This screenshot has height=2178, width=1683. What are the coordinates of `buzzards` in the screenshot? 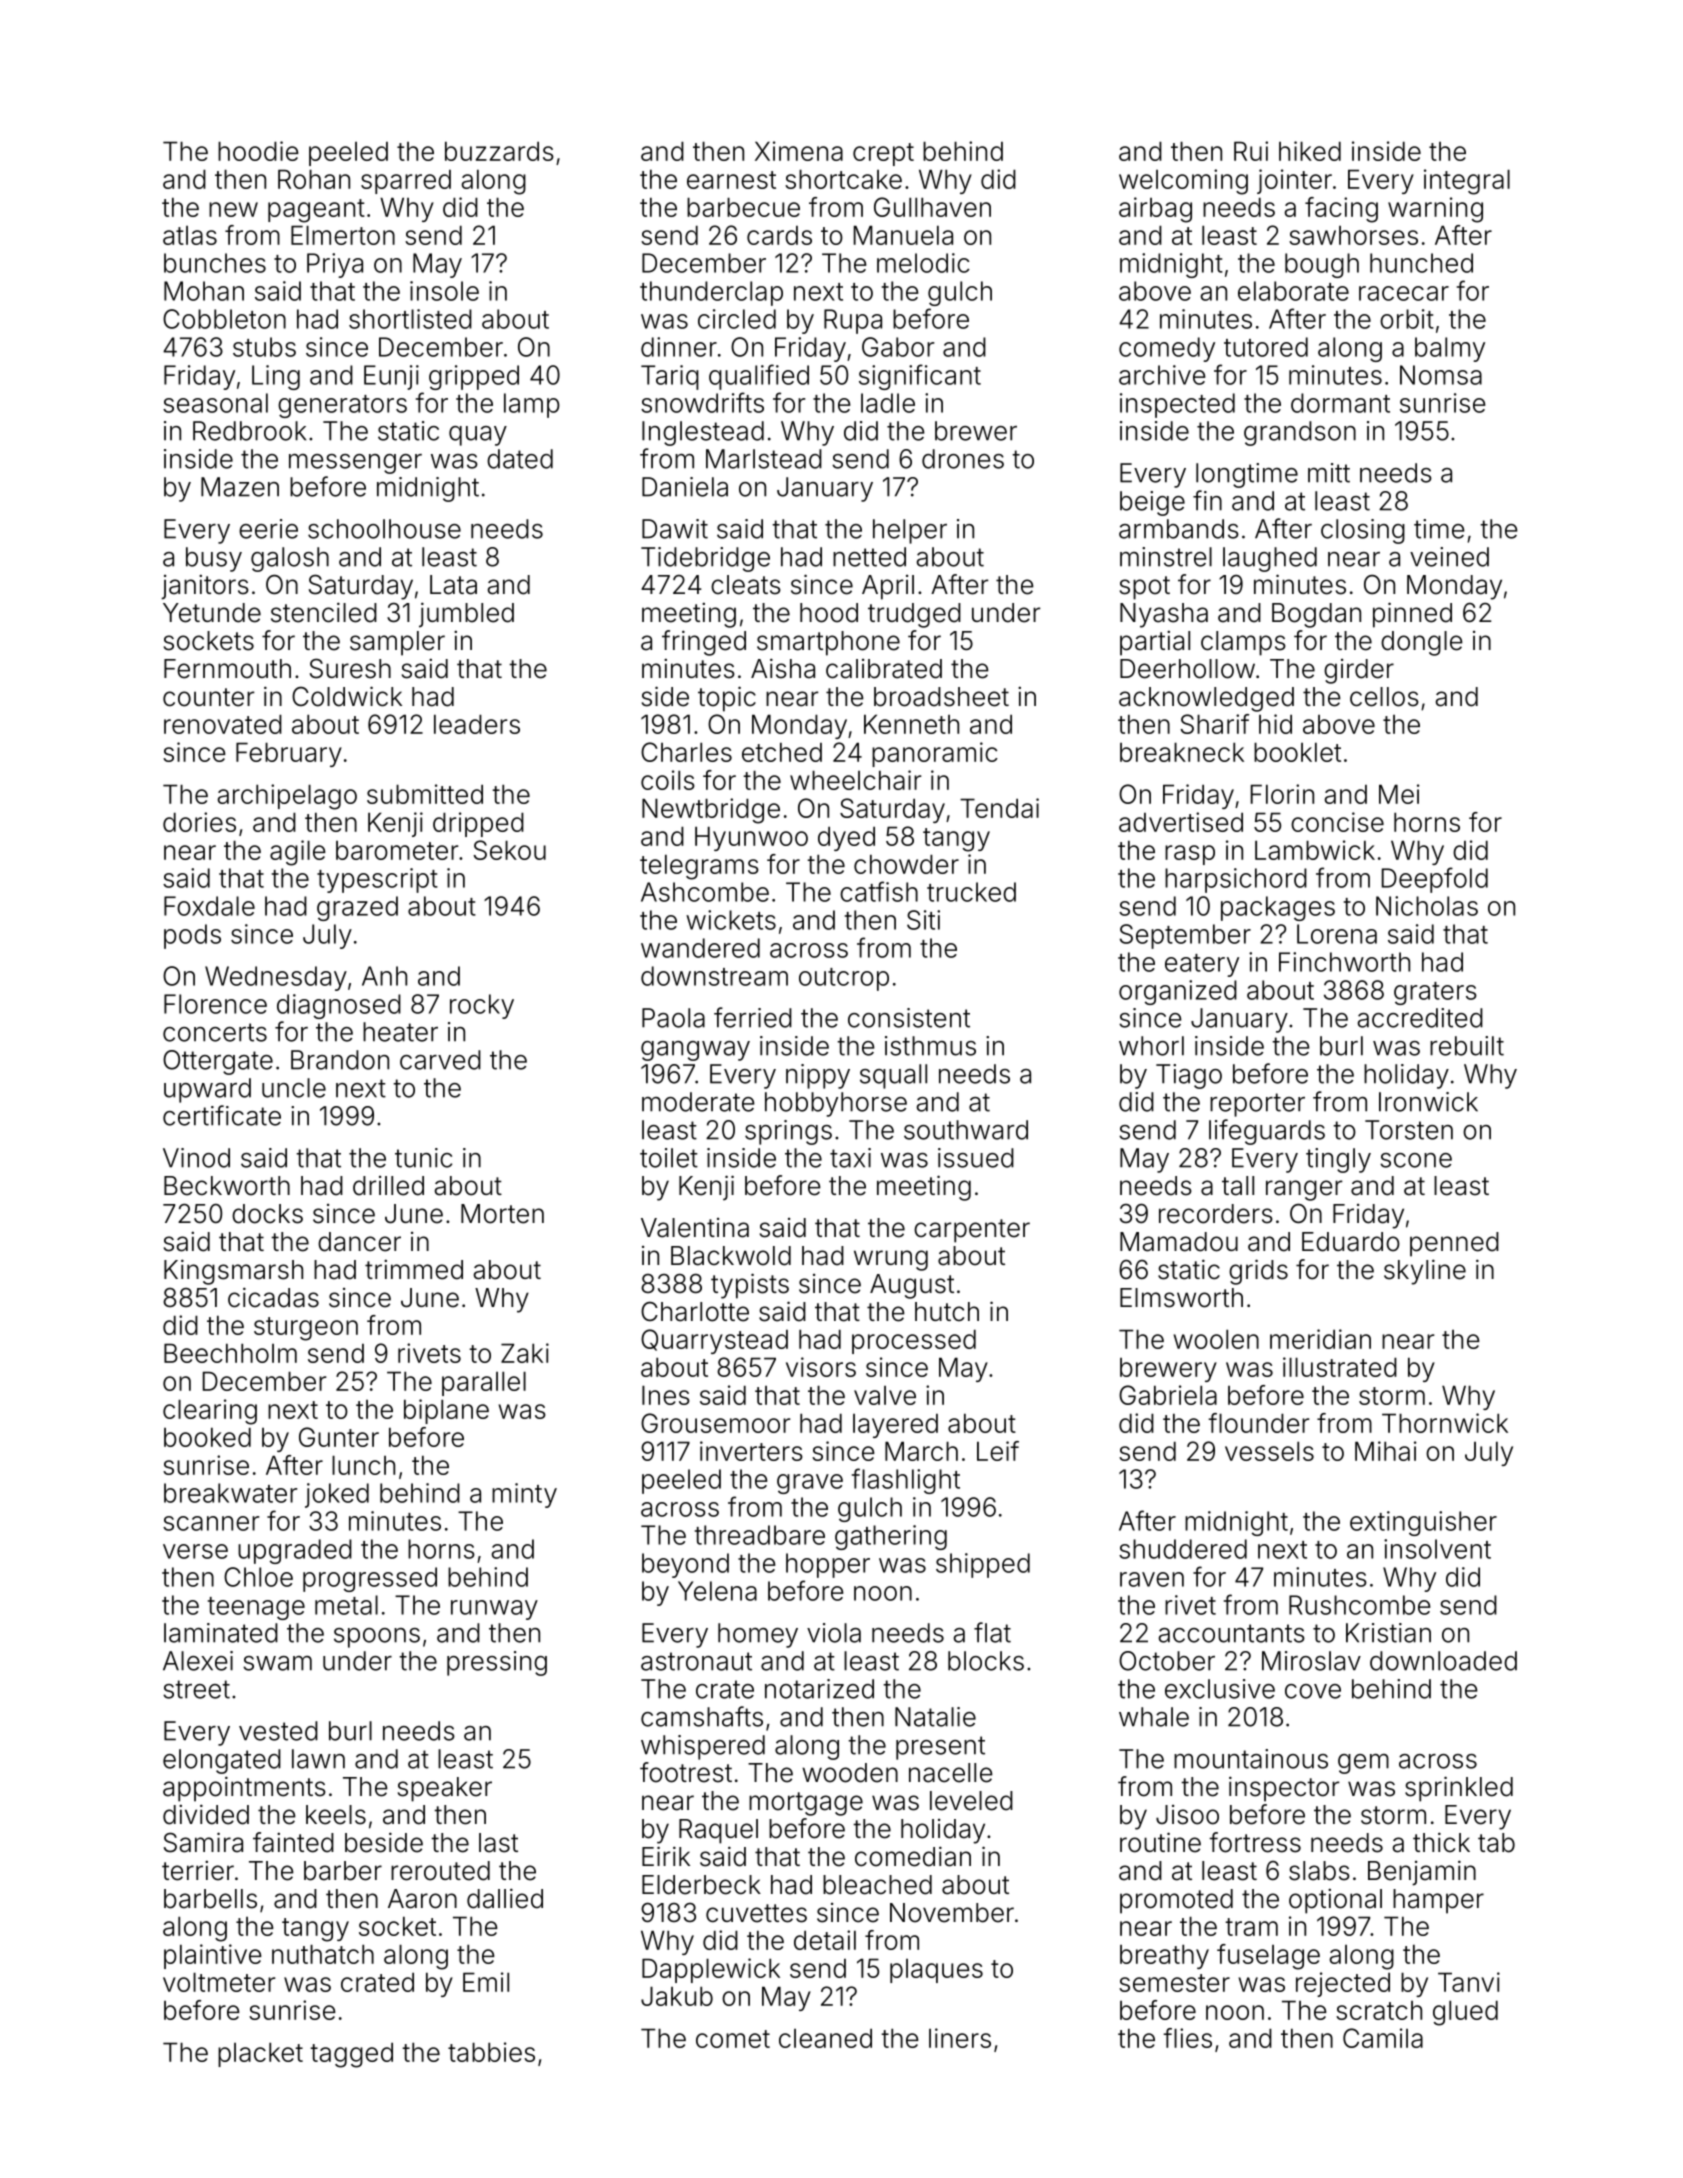 It's located at (499, 151).
